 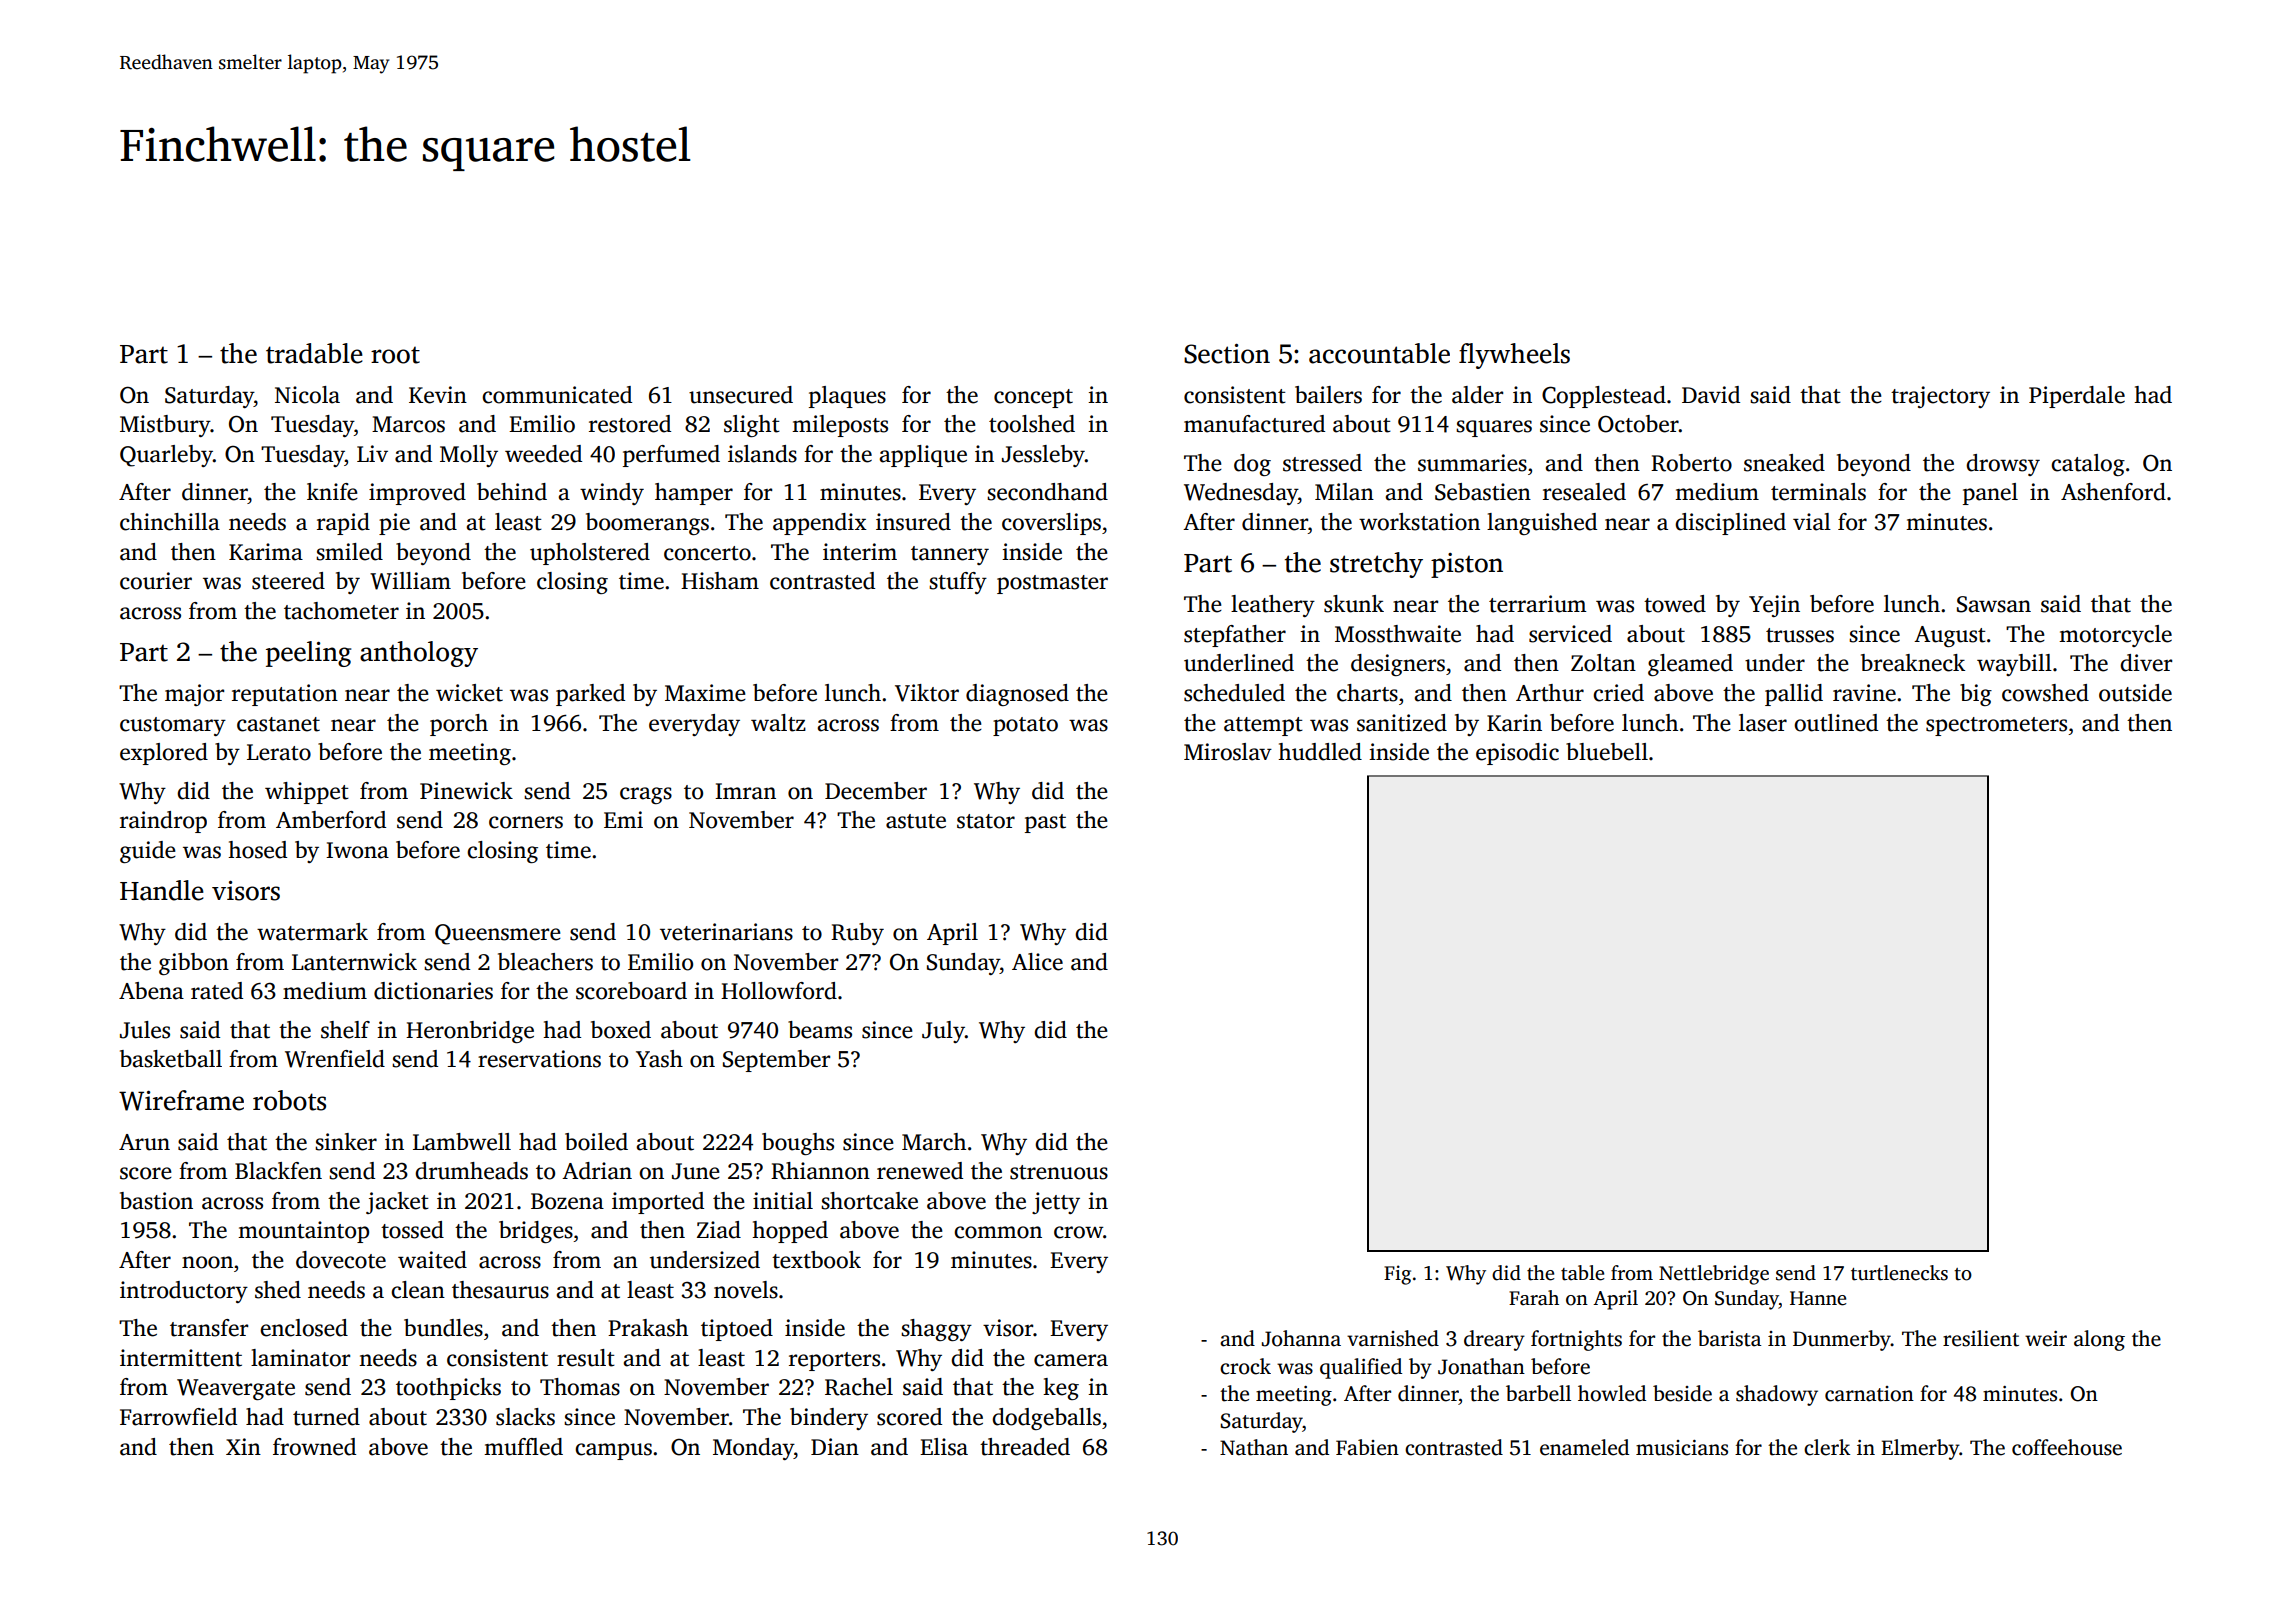 What do you see at coordinates (944, 1447) in the page?
I see `Elisa` at bounding box center [944, 1447].
